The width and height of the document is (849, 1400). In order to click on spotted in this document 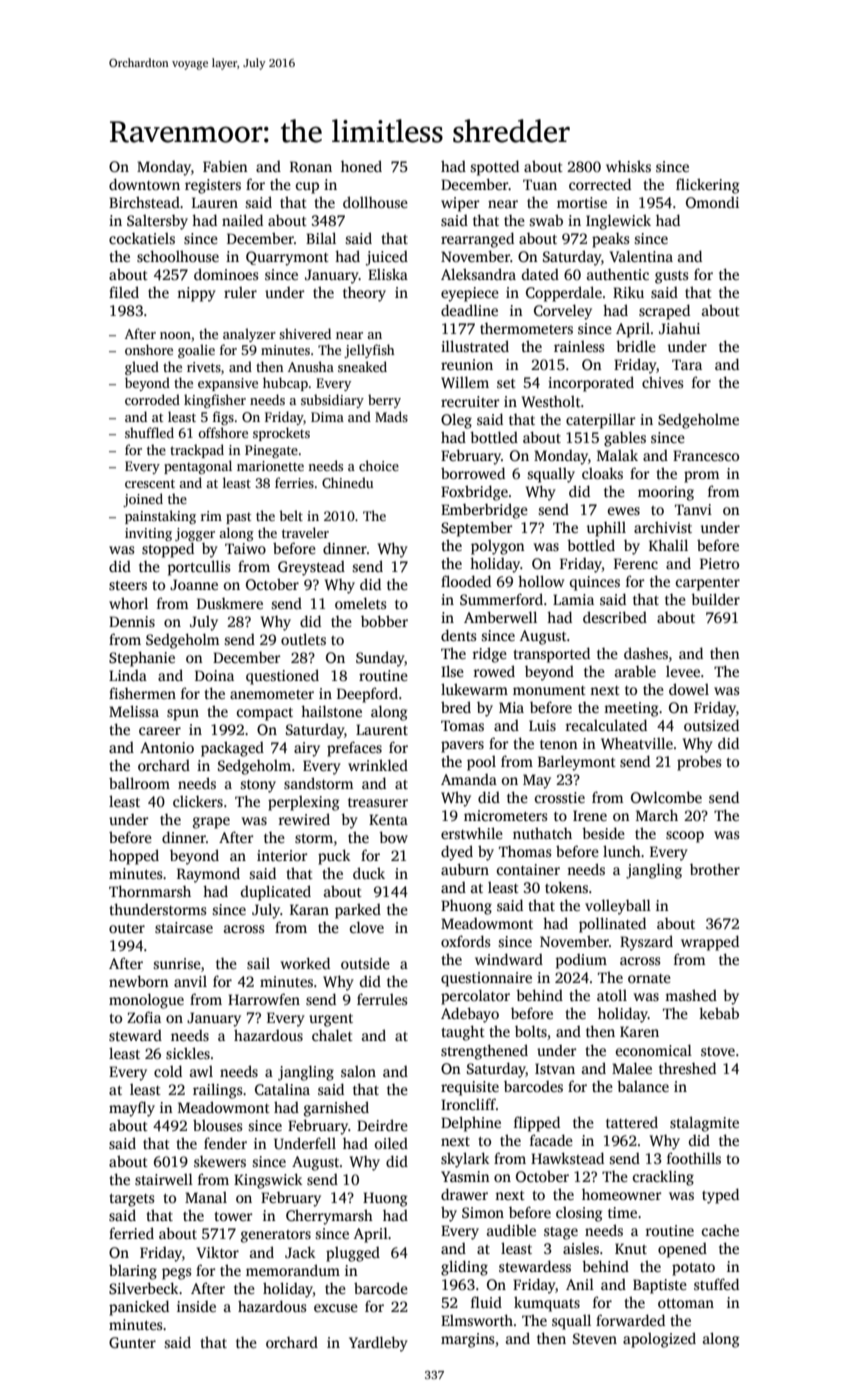, I will do `click(494, 168)`.
